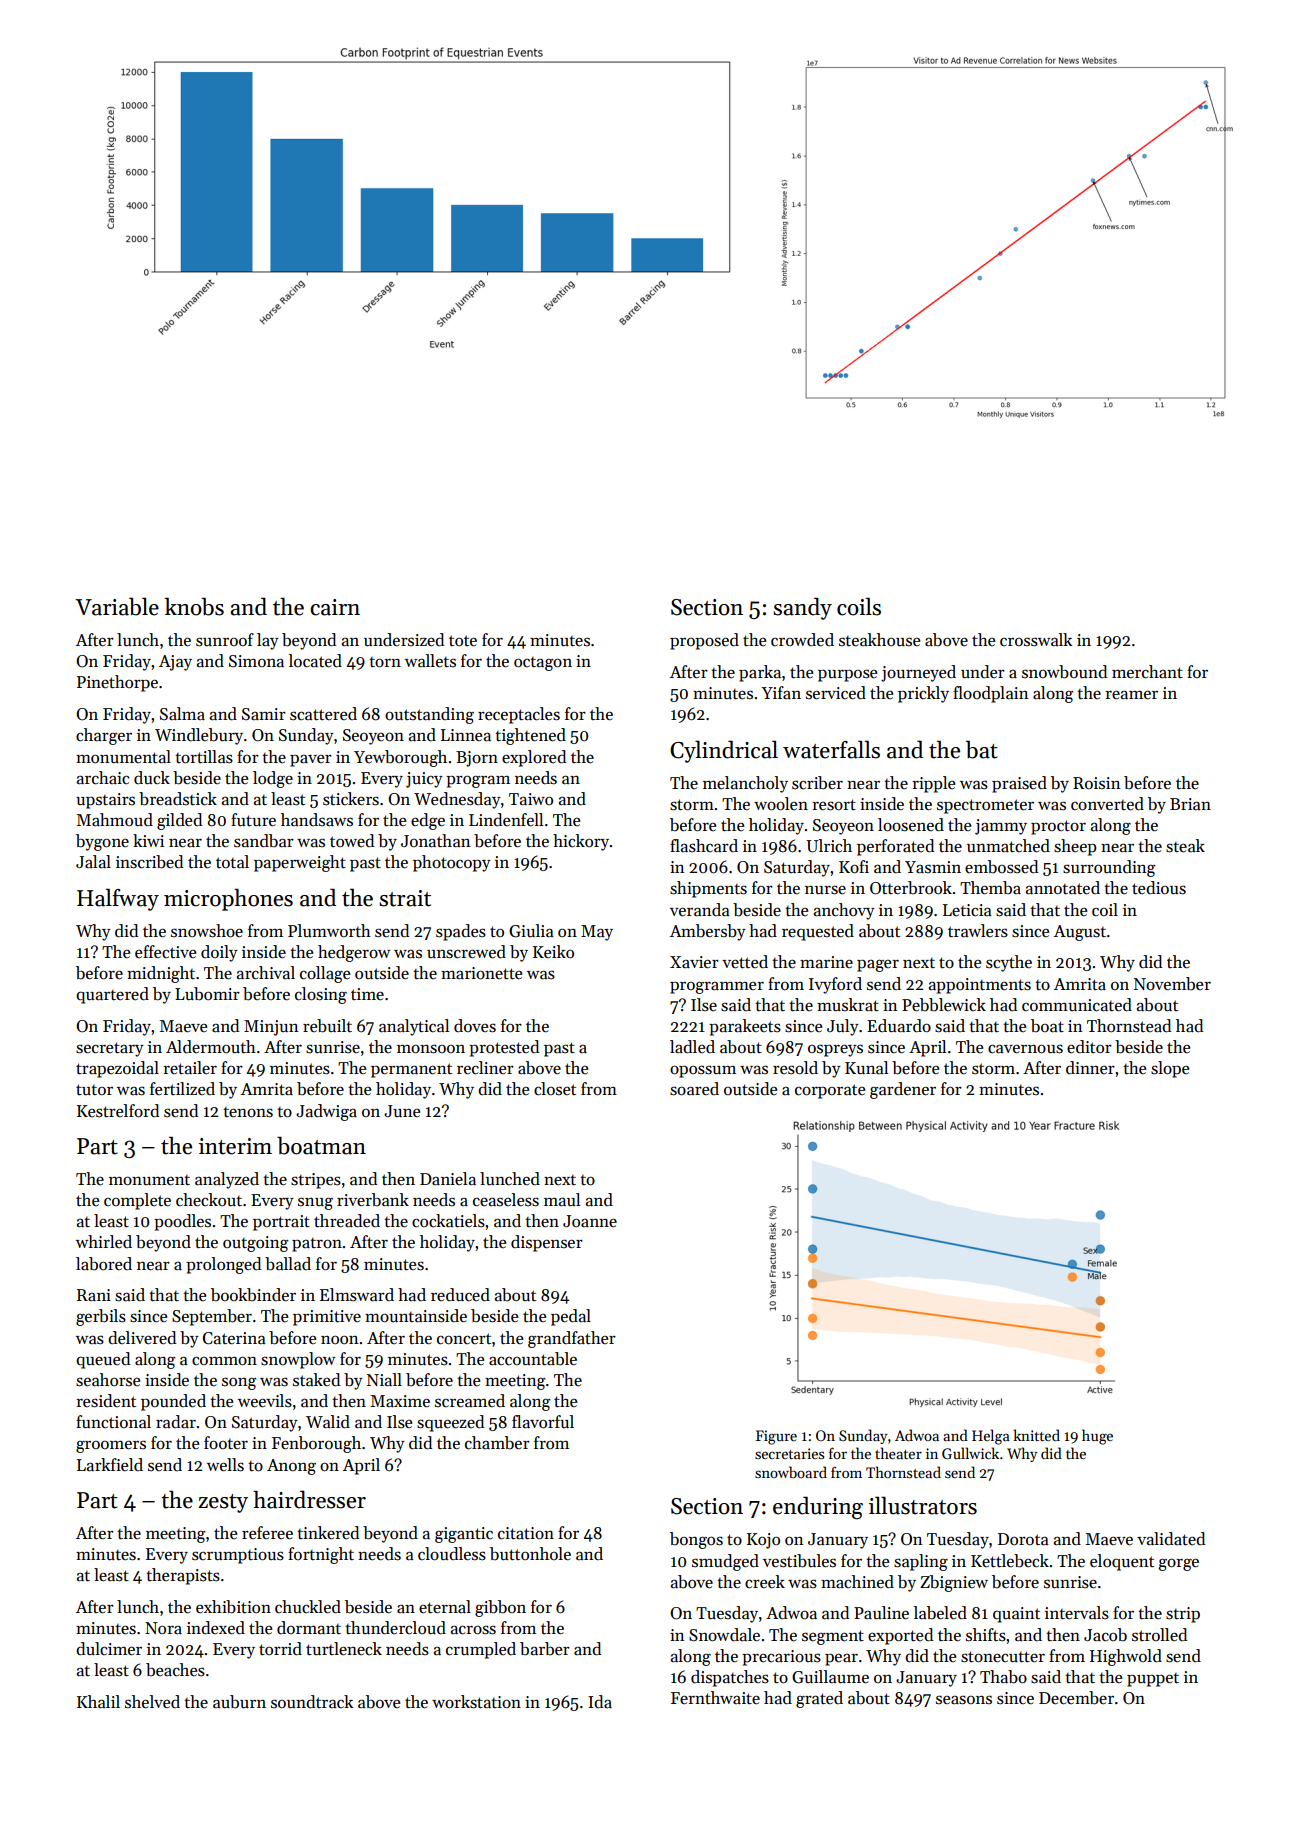 This screenshot has width=1290, height=1824. Describe the element at coordinates (325, 974) in the screenshot. I see `collage` at that location.
